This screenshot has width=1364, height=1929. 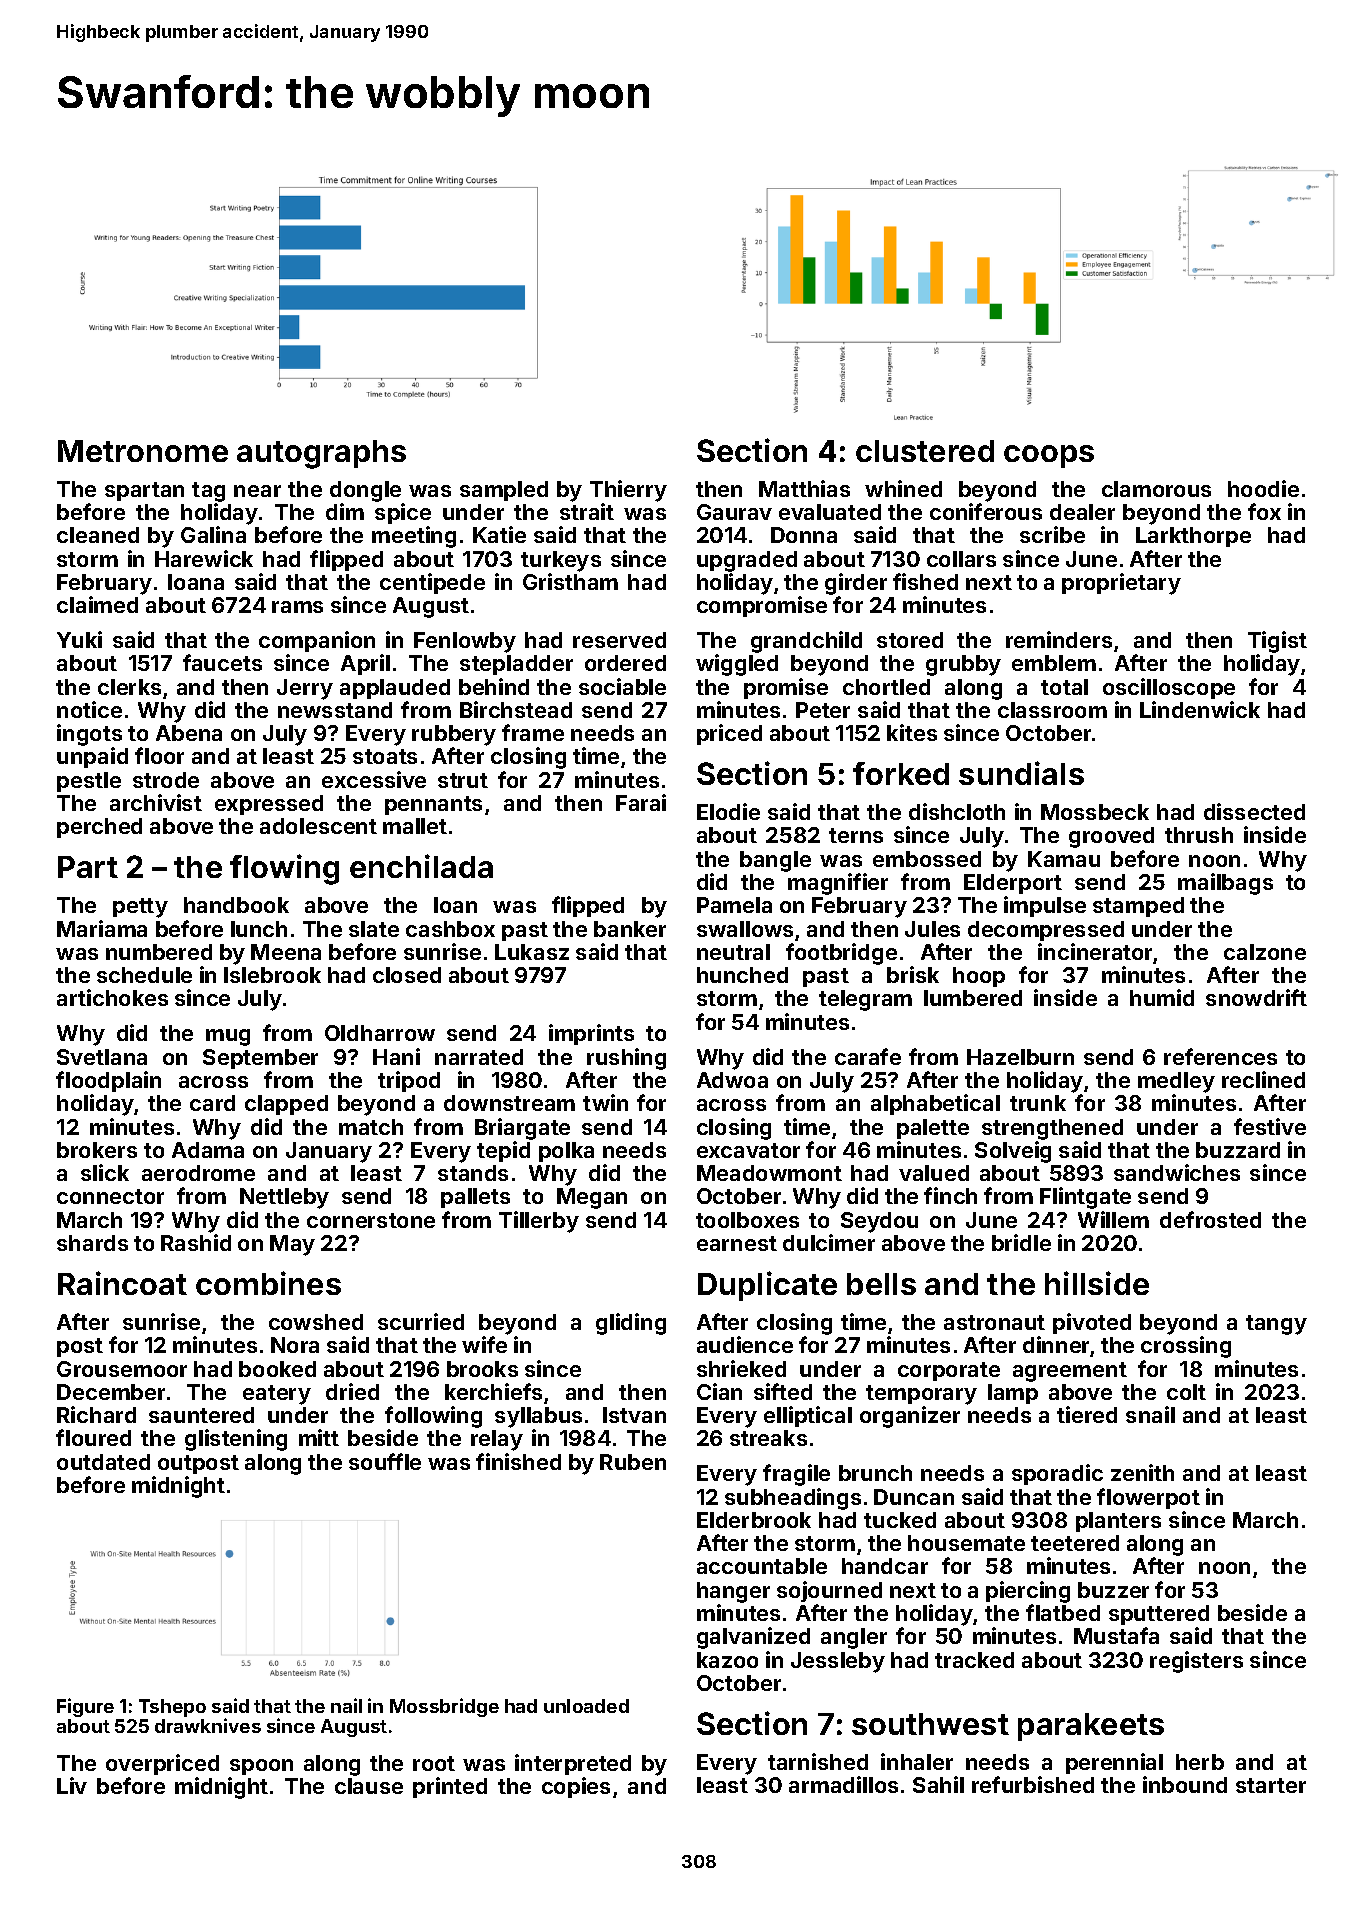 I want to click on souffle, so click(x=385, y=1461).
